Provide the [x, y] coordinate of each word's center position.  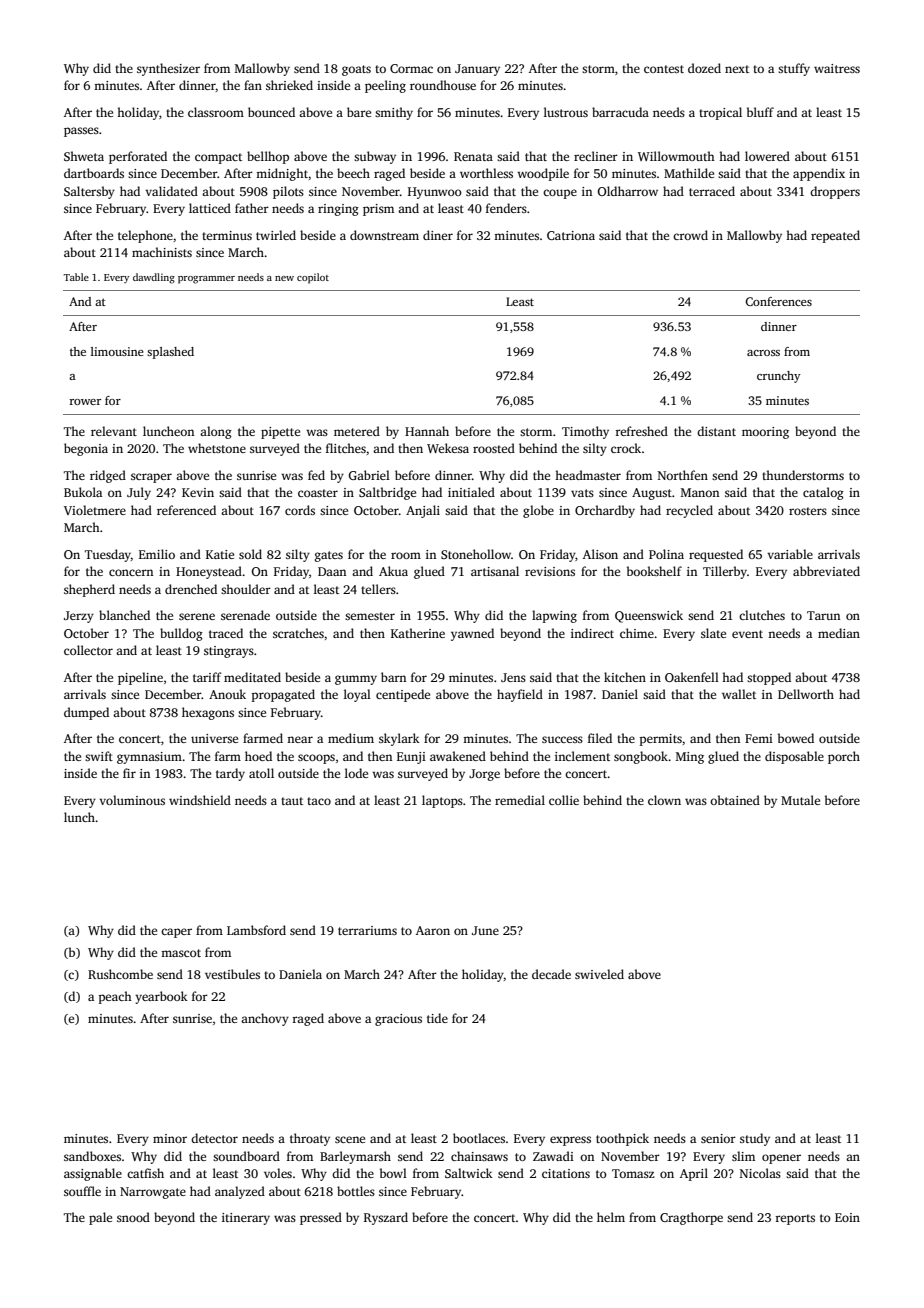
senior [718, 1138]
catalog [823, 493]
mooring [765, 433]
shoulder [246, 589]
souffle [82, 1191]
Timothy [585, 432]
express [570, 1141]
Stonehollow [476, 554]
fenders [506, 208]
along [216, 432]
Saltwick [469, 1173]
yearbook [161, 997]
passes [81, 132]
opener [781, 1159]
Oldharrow [628, 191]
